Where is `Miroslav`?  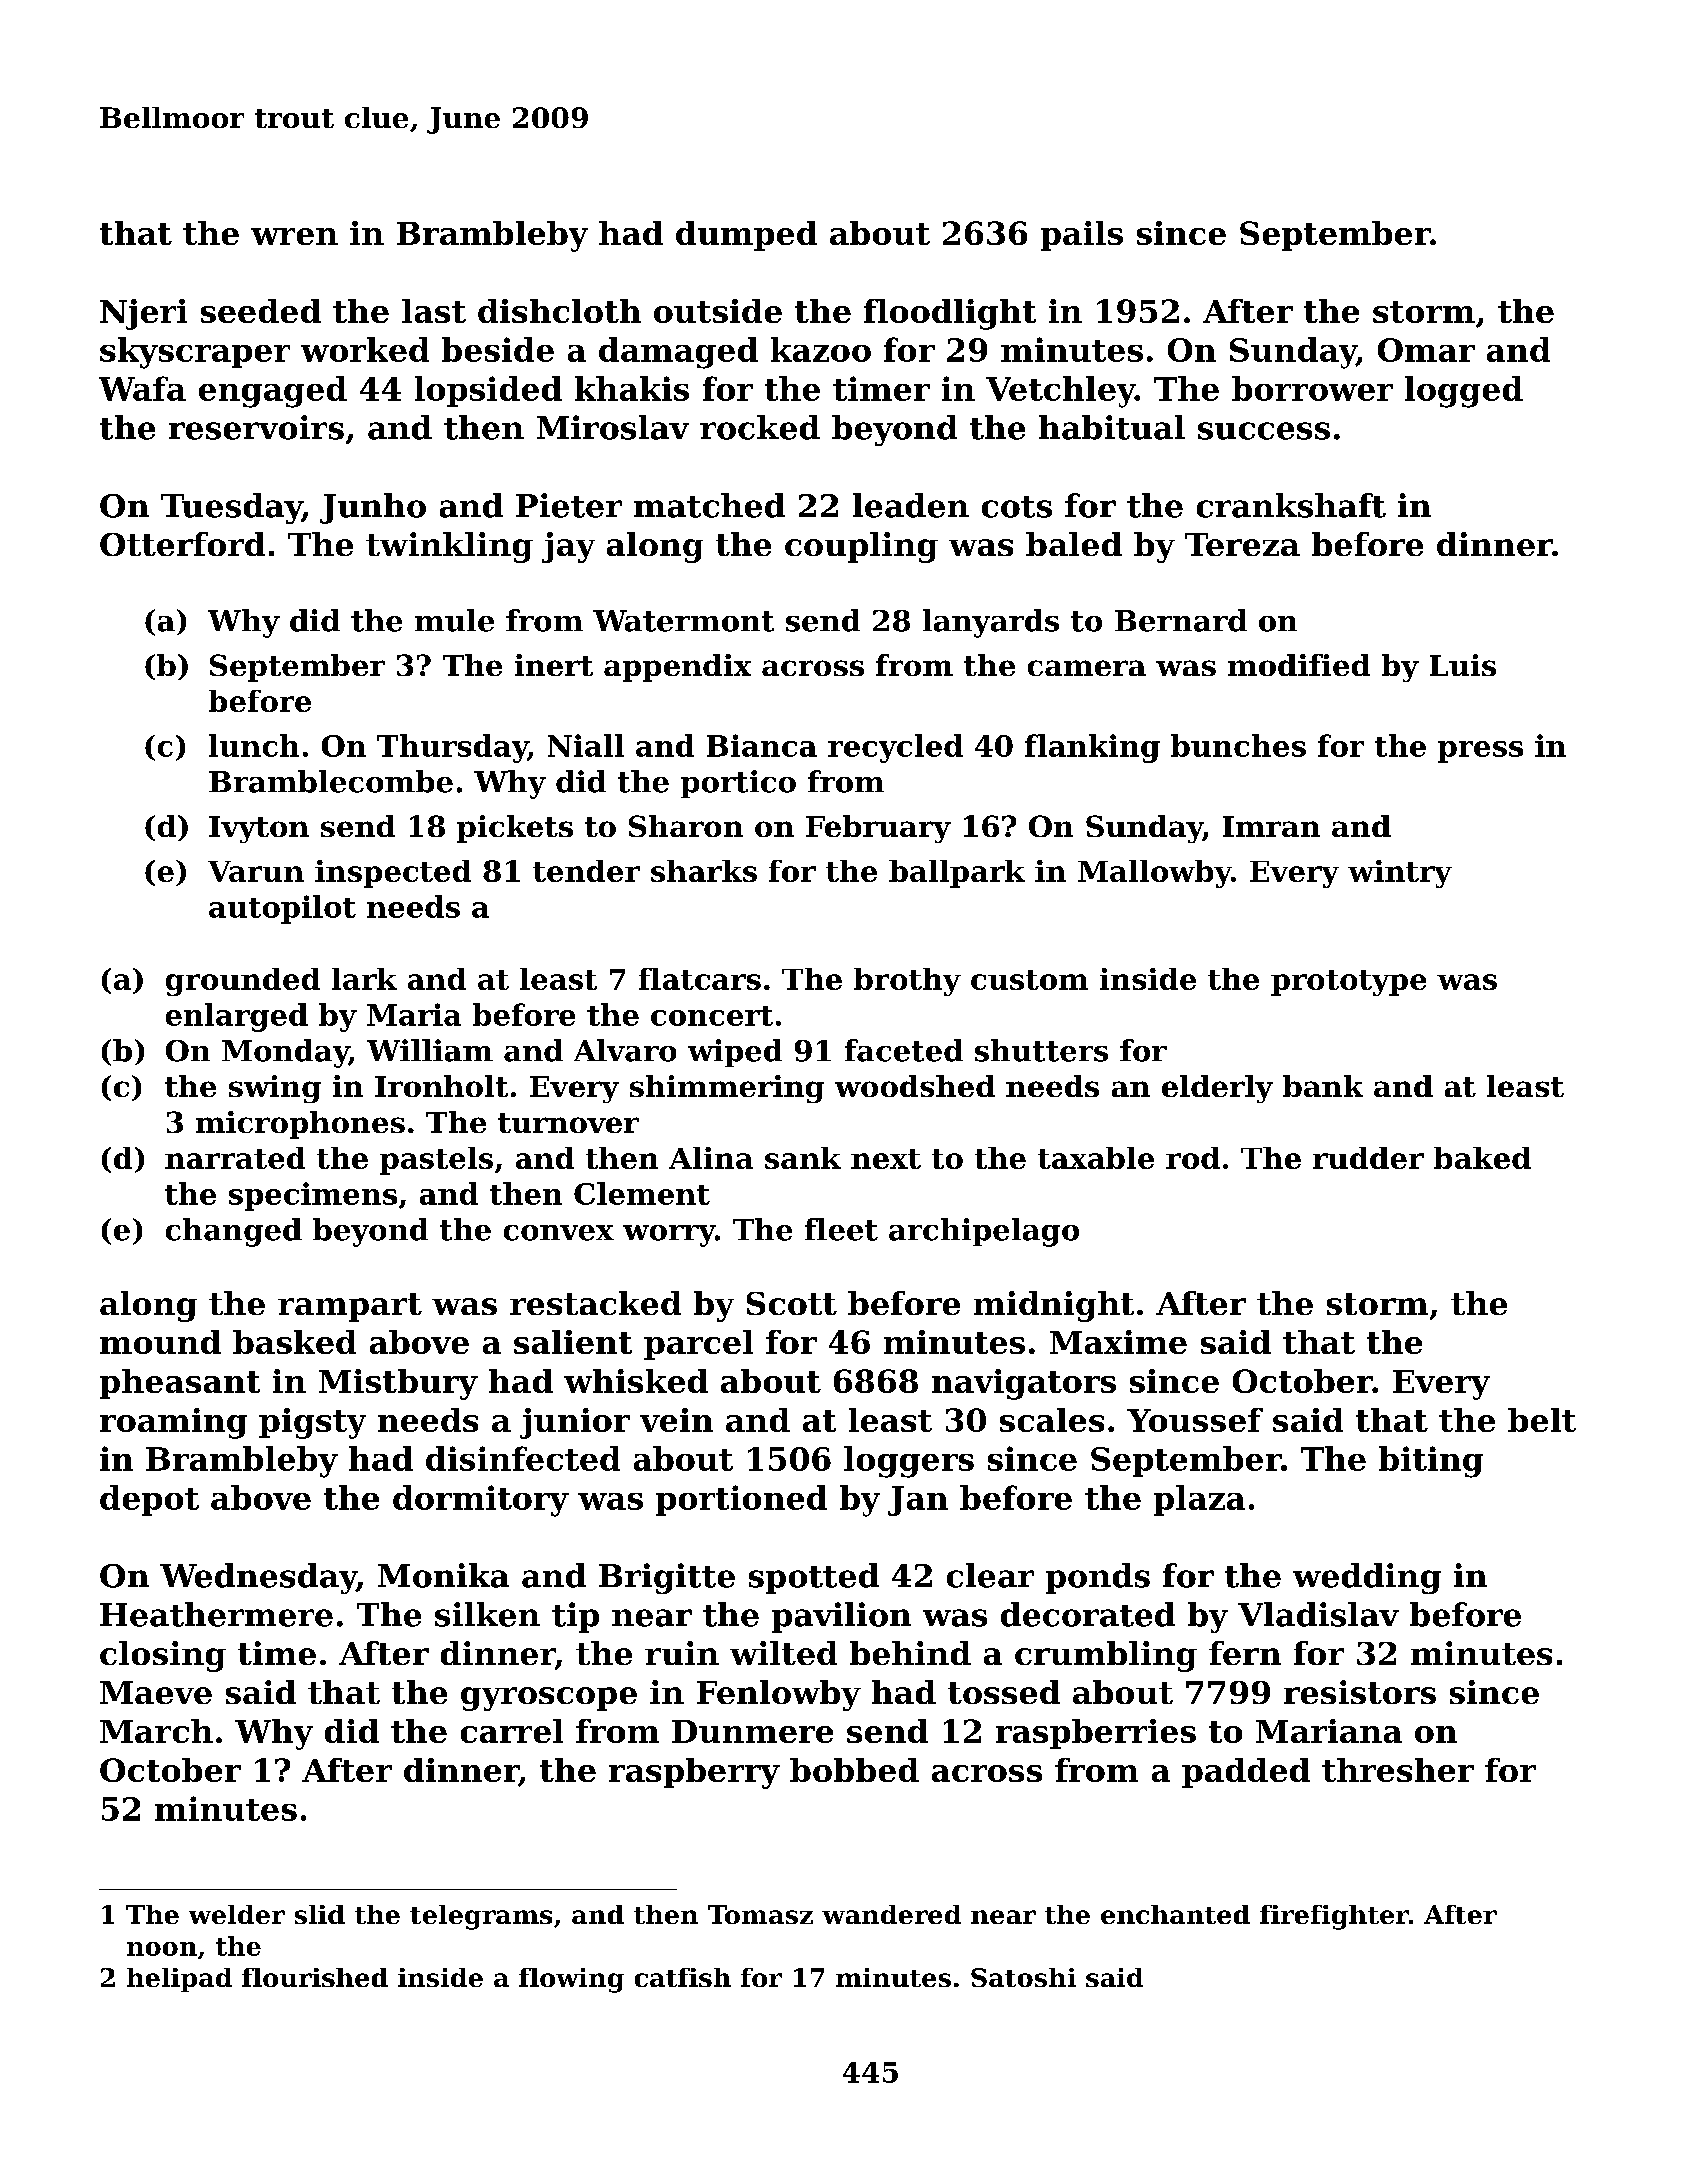
Miroslav is located at coordinates (613, 427).
